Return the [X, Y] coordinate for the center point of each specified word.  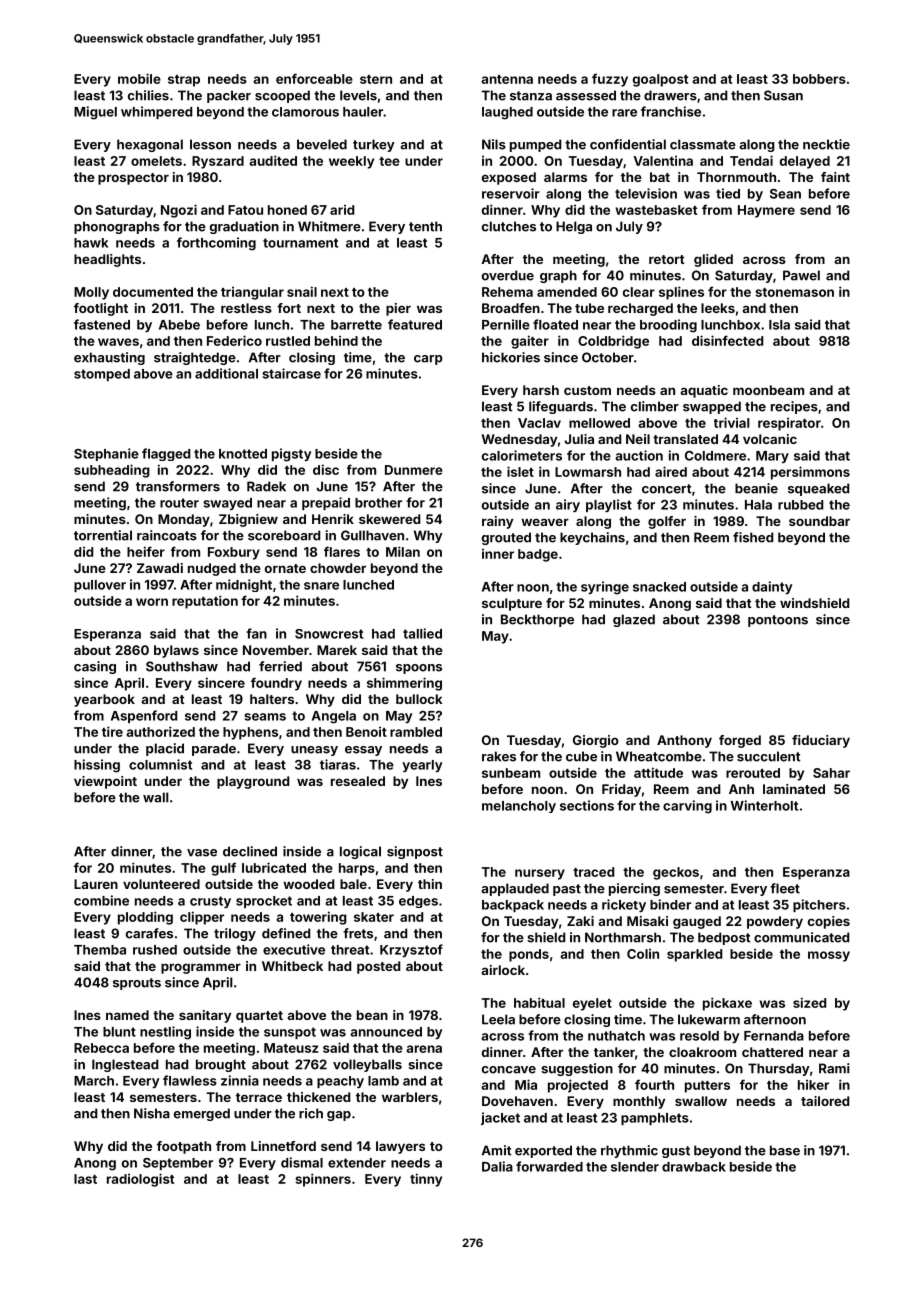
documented [153, 292]
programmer [201, 968]
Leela [498, 1019]
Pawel [801, 275]
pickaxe [727, 1004]
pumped [535, 145]
